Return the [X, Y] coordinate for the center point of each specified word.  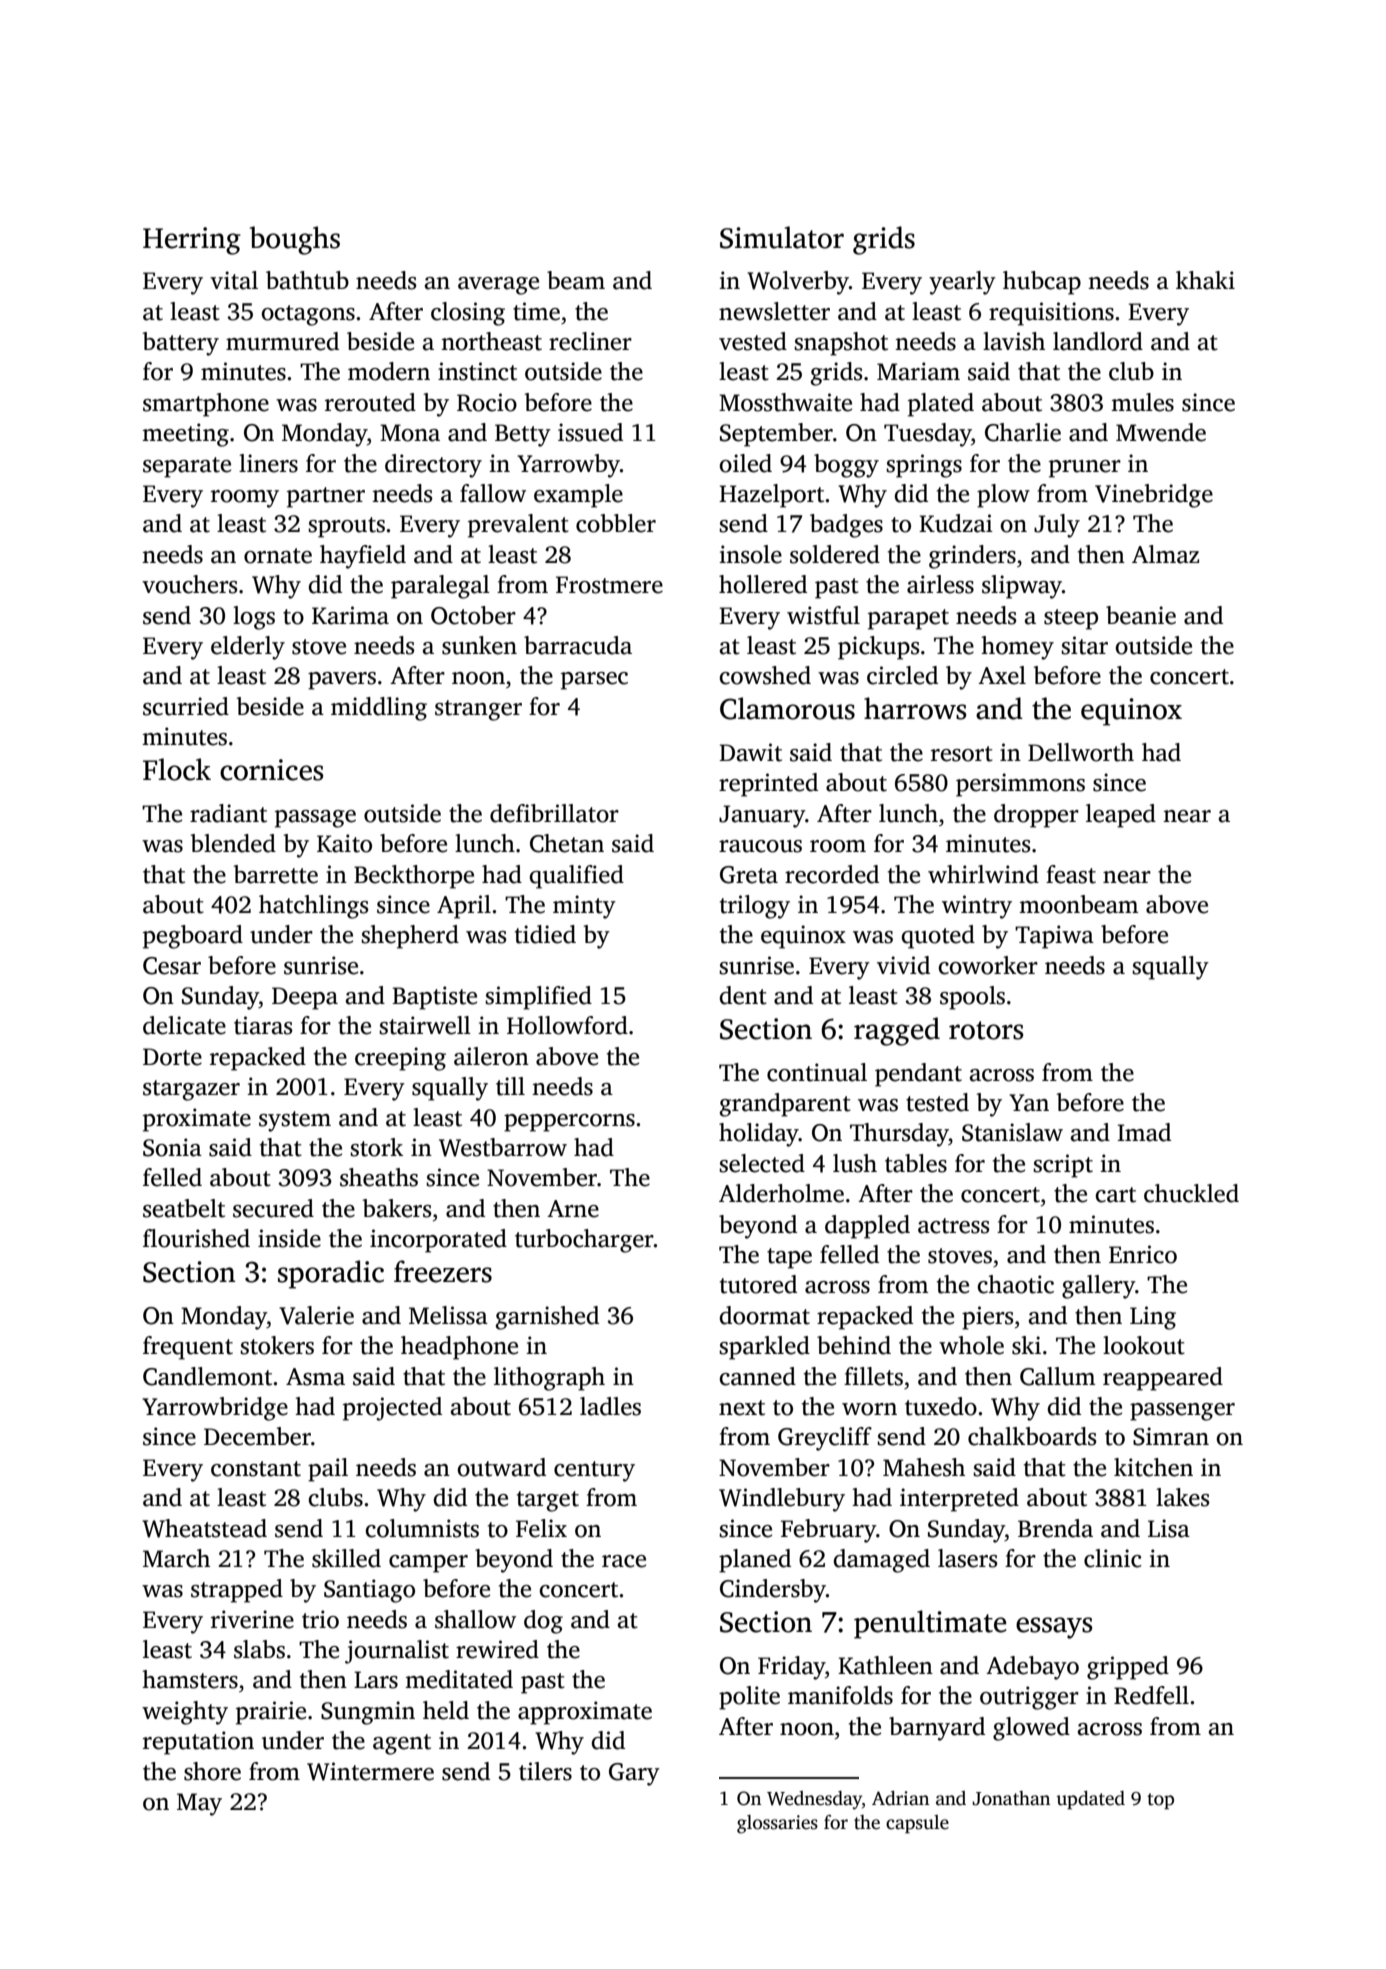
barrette [275, 874]
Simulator [782, 237]
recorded [832, 874]
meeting [185, 435]
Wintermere [370, 1771]
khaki [1205, 280]
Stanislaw [1012, 1132]
